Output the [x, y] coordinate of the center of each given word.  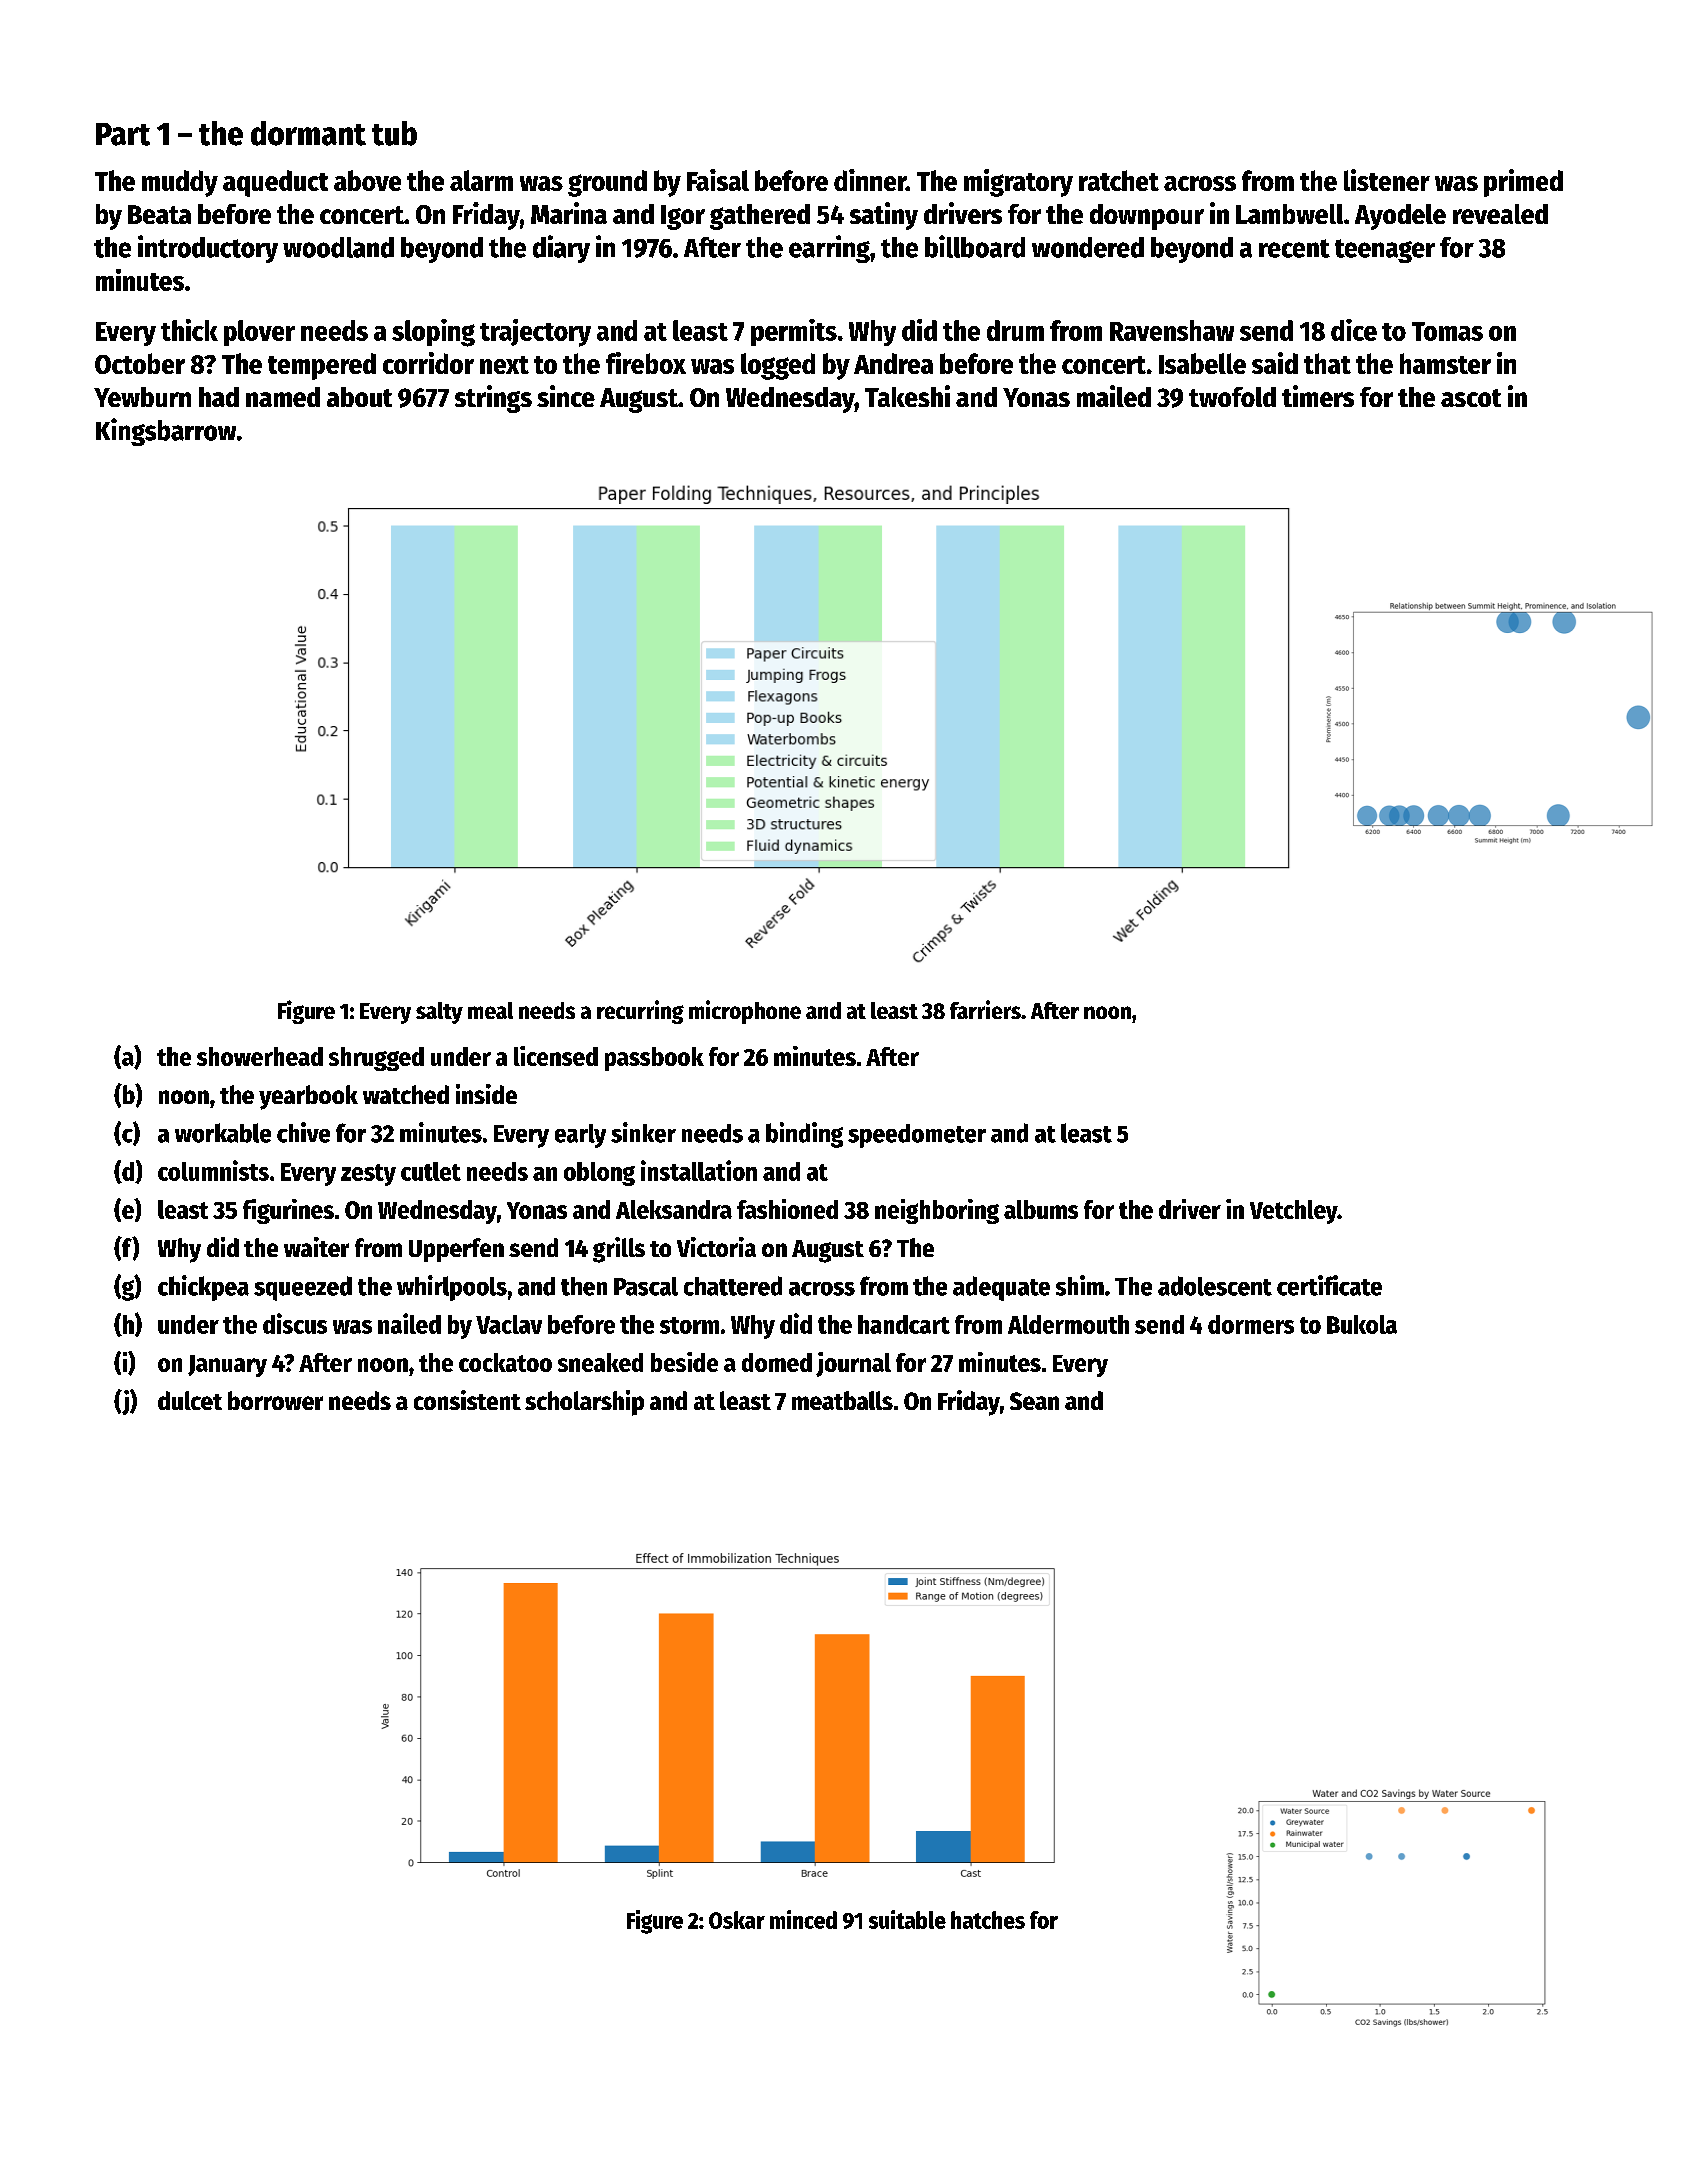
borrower [275, 1400]
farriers [985, 1009]
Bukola [1362, 1324]
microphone [745, 1012]
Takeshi [907, 396]
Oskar [737, 1920]
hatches [988, 1920]
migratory [1018, 183]
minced [803, 1919]
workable [223, 1133]
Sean [1034, 1401]
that [1327, 363]
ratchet [1119, 180]
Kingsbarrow [166, 432]
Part [123, 134]
